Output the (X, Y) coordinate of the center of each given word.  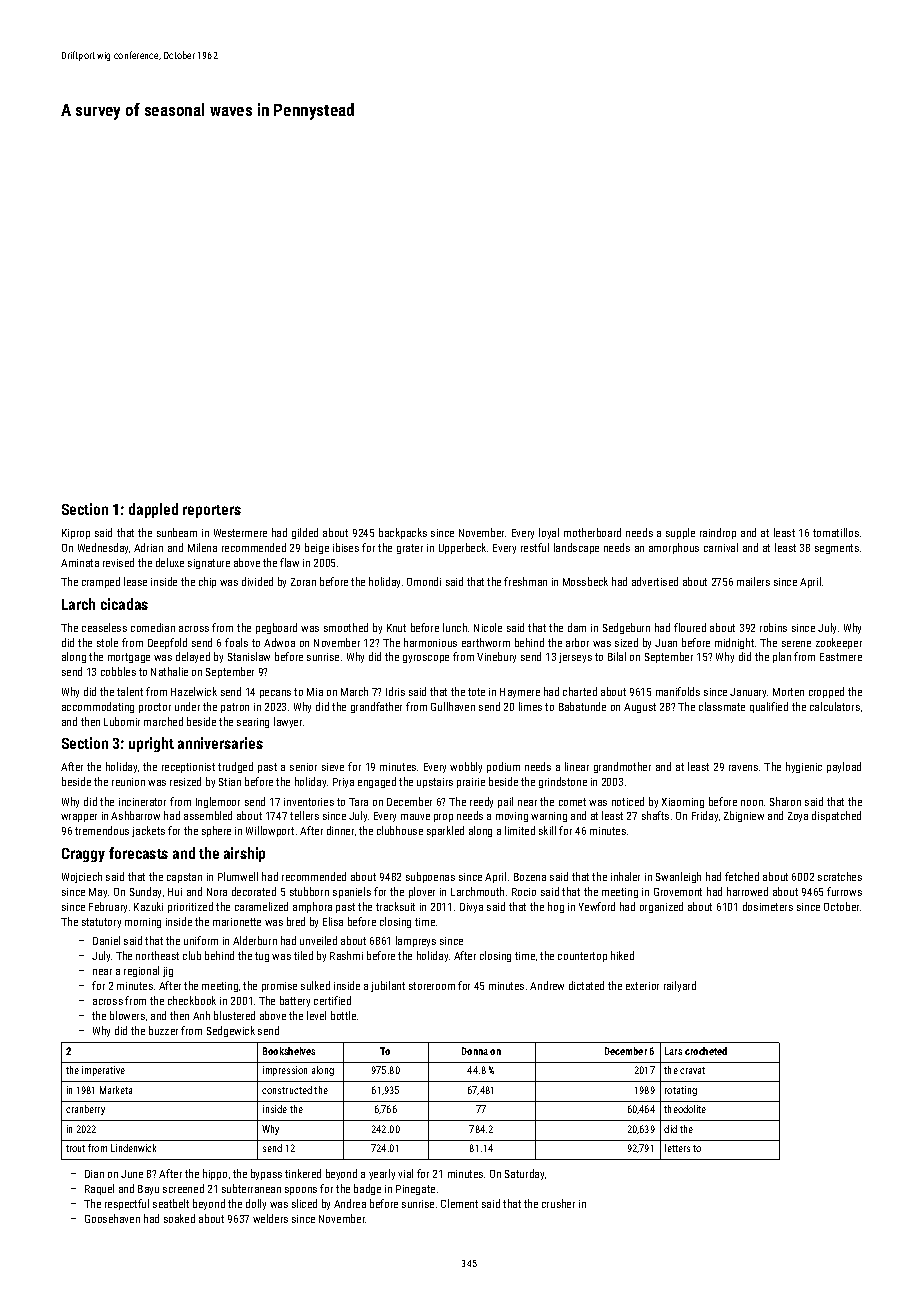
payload (844, 767)
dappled (153, 510)
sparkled (445, 831)
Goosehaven (112, 1218)
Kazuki (148, 906)
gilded (305, 533)
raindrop (718, 533)
